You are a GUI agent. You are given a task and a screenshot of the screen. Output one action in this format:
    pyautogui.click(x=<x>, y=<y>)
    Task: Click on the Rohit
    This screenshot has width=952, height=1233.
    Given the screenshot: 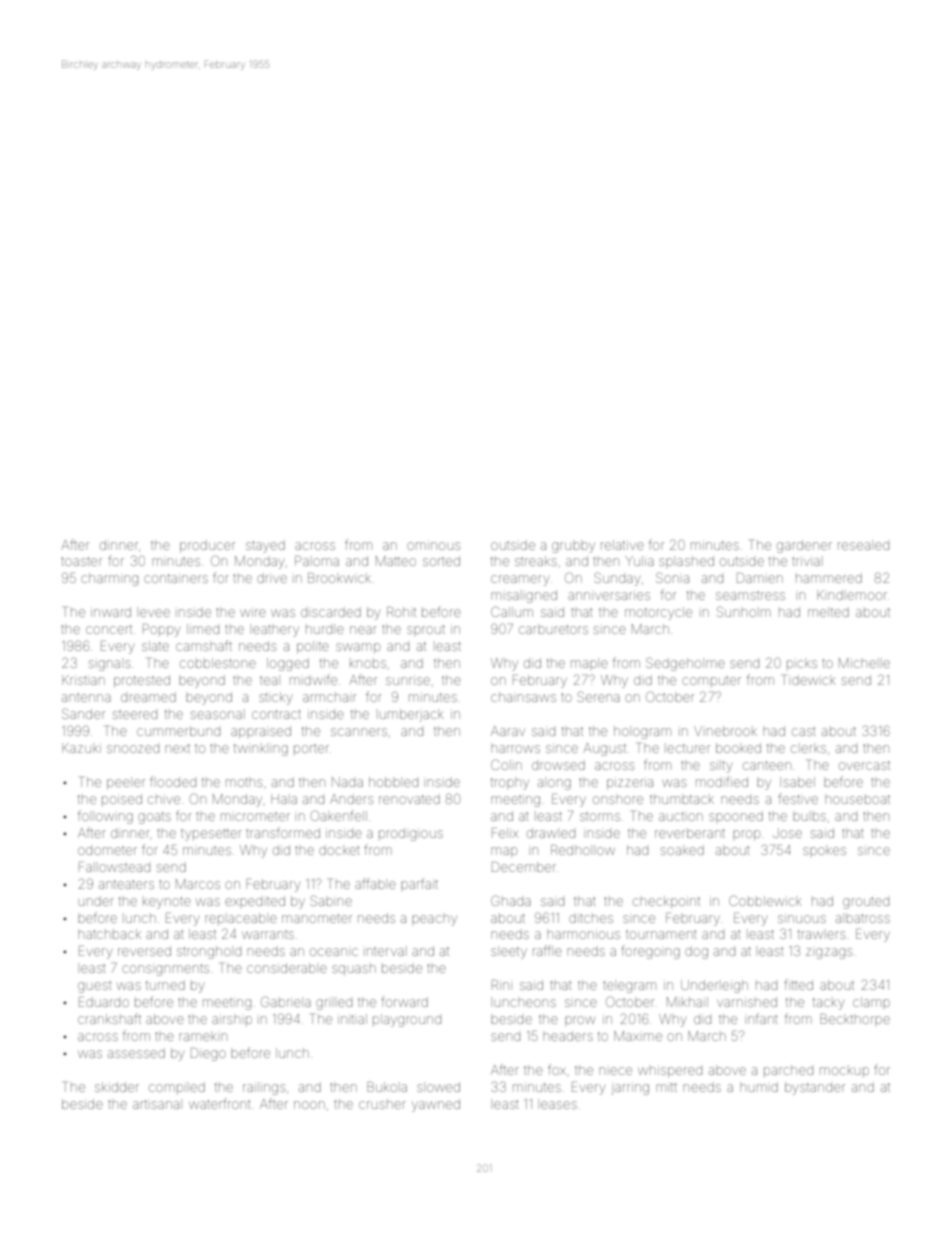 What is the action you would take?
    pyautogui.click(x=401, y=612)
